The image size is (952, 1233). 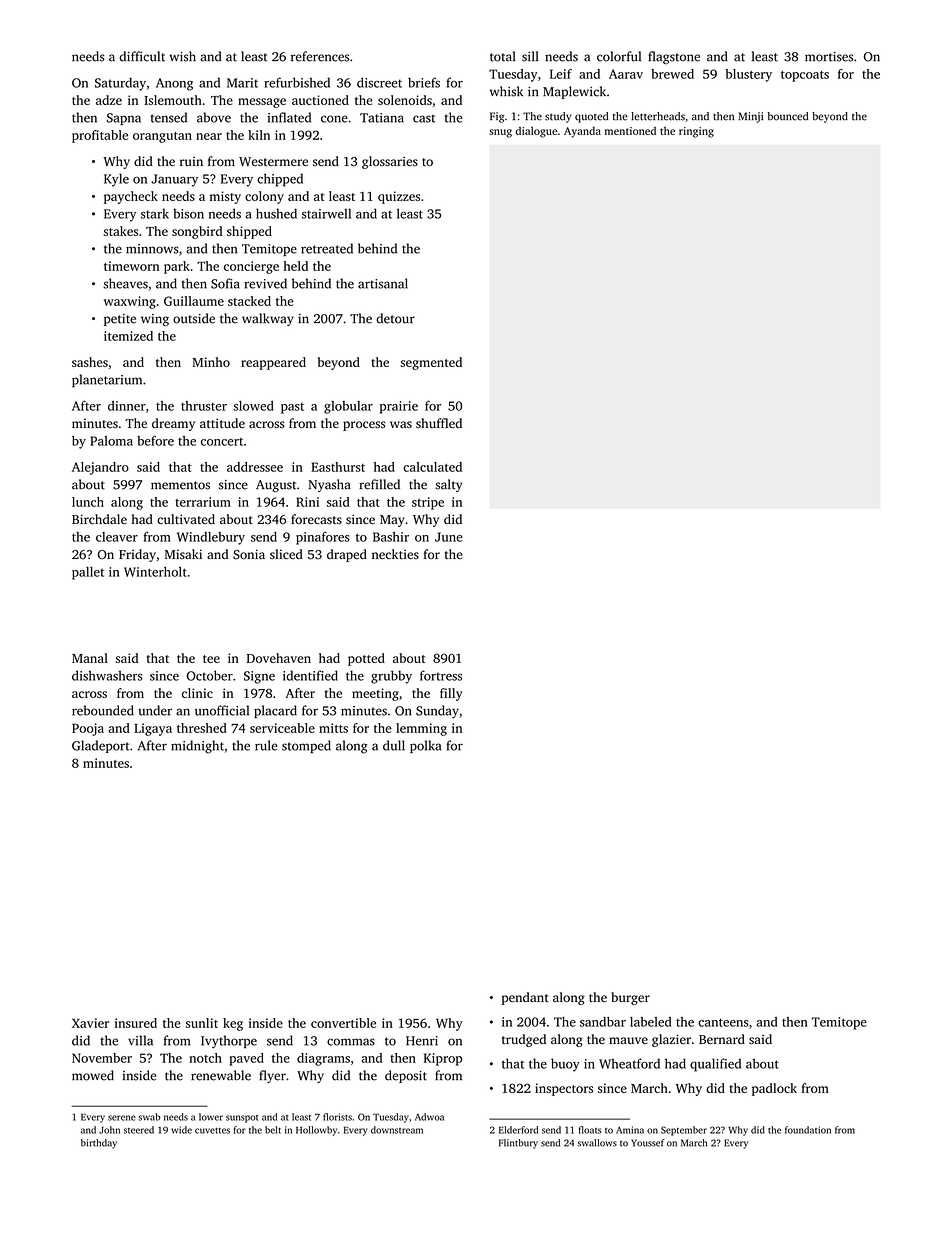 What do you see at coordinates (696, 132) in the image?
I see `ringing` at bounding box center [696, 132].
